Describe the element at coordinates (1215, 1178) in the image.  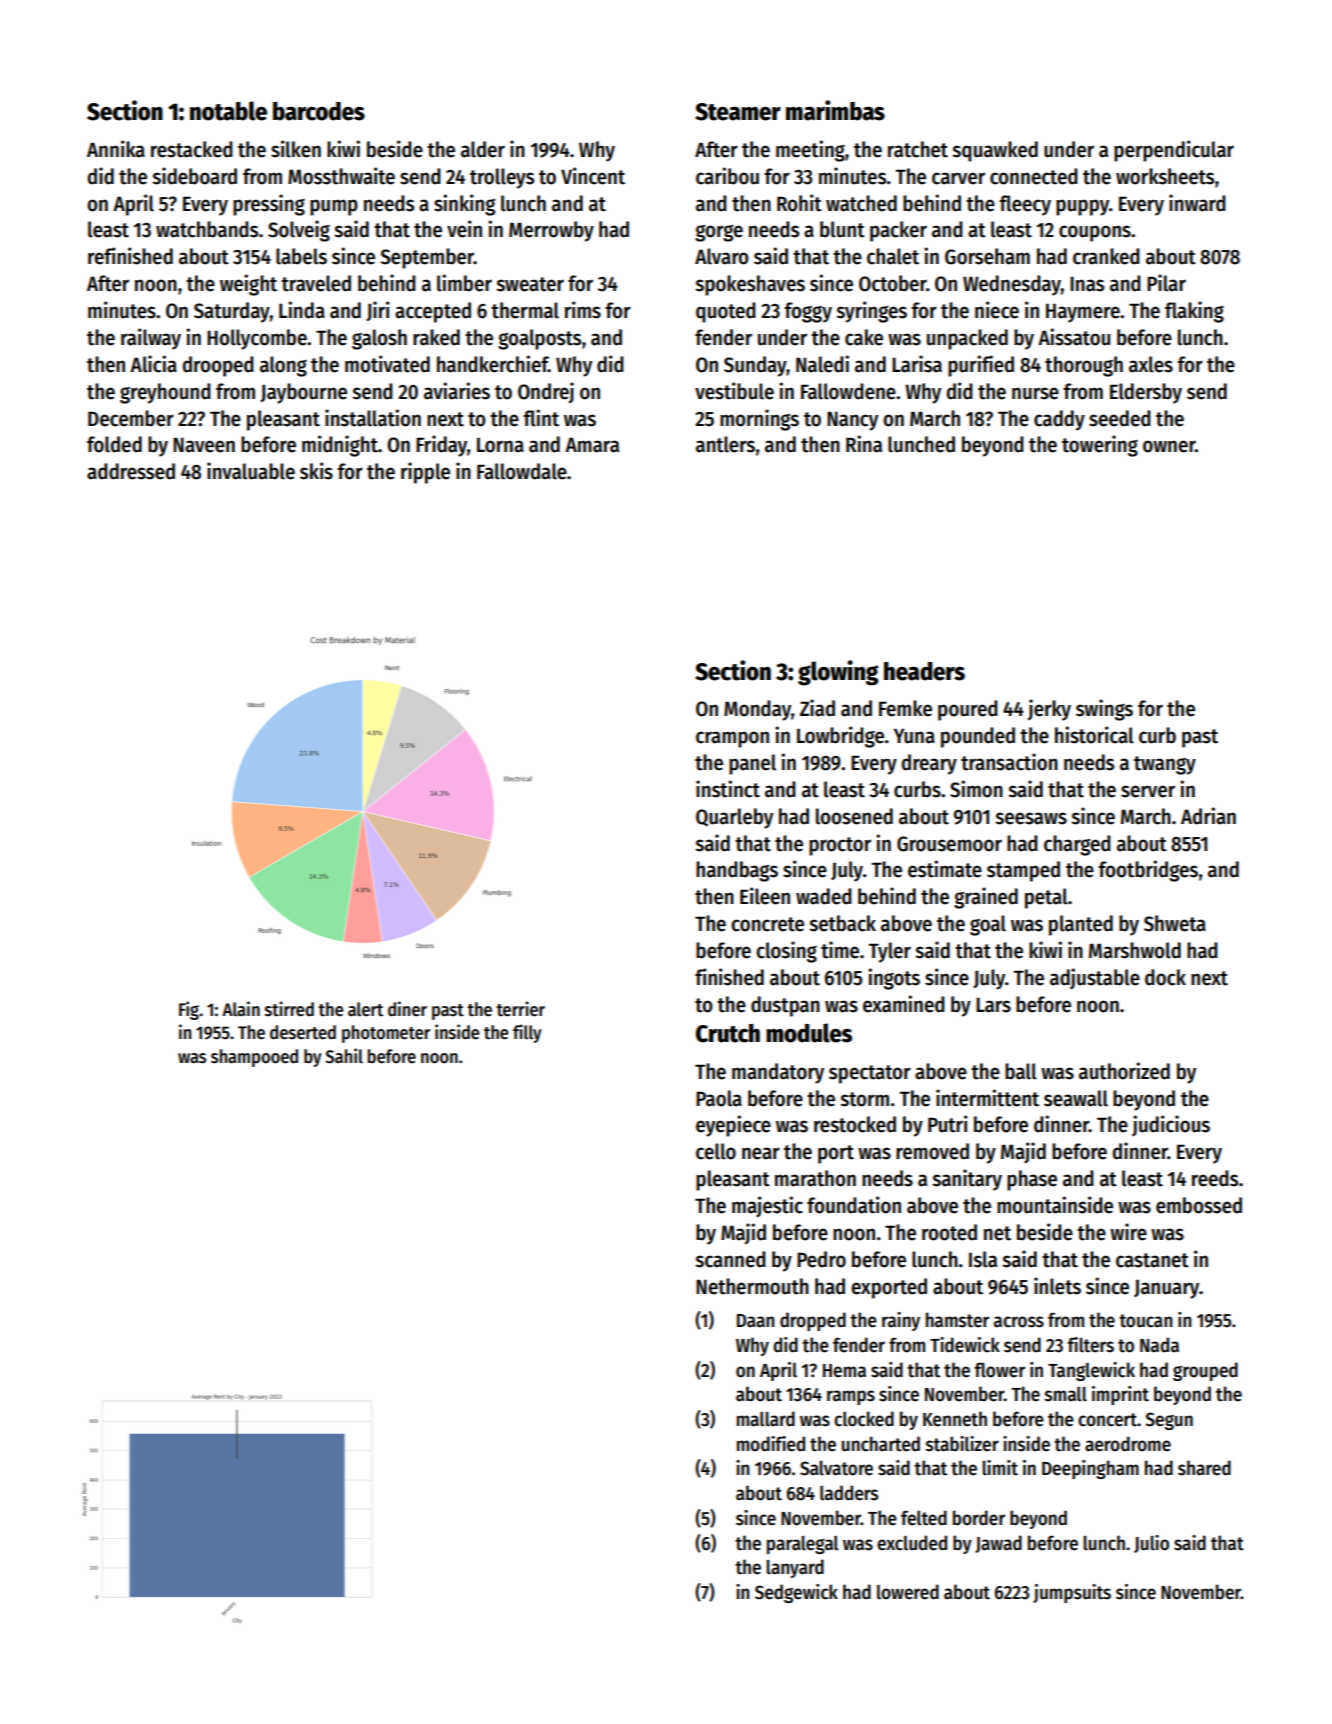
I see `reeds` at that location.
